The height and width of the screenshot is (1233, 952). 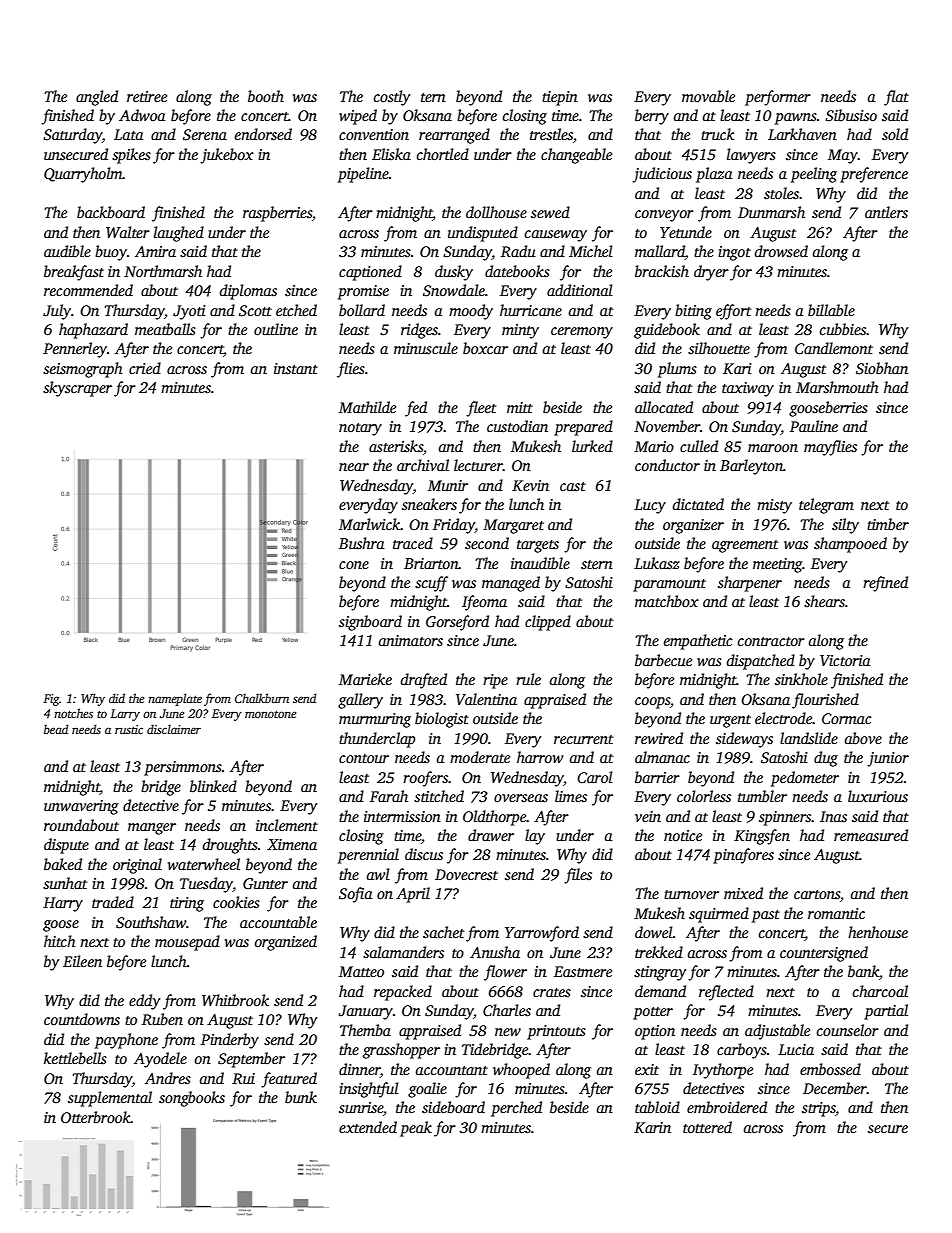 I want to click on monotone, so click(x=270, y=714).
